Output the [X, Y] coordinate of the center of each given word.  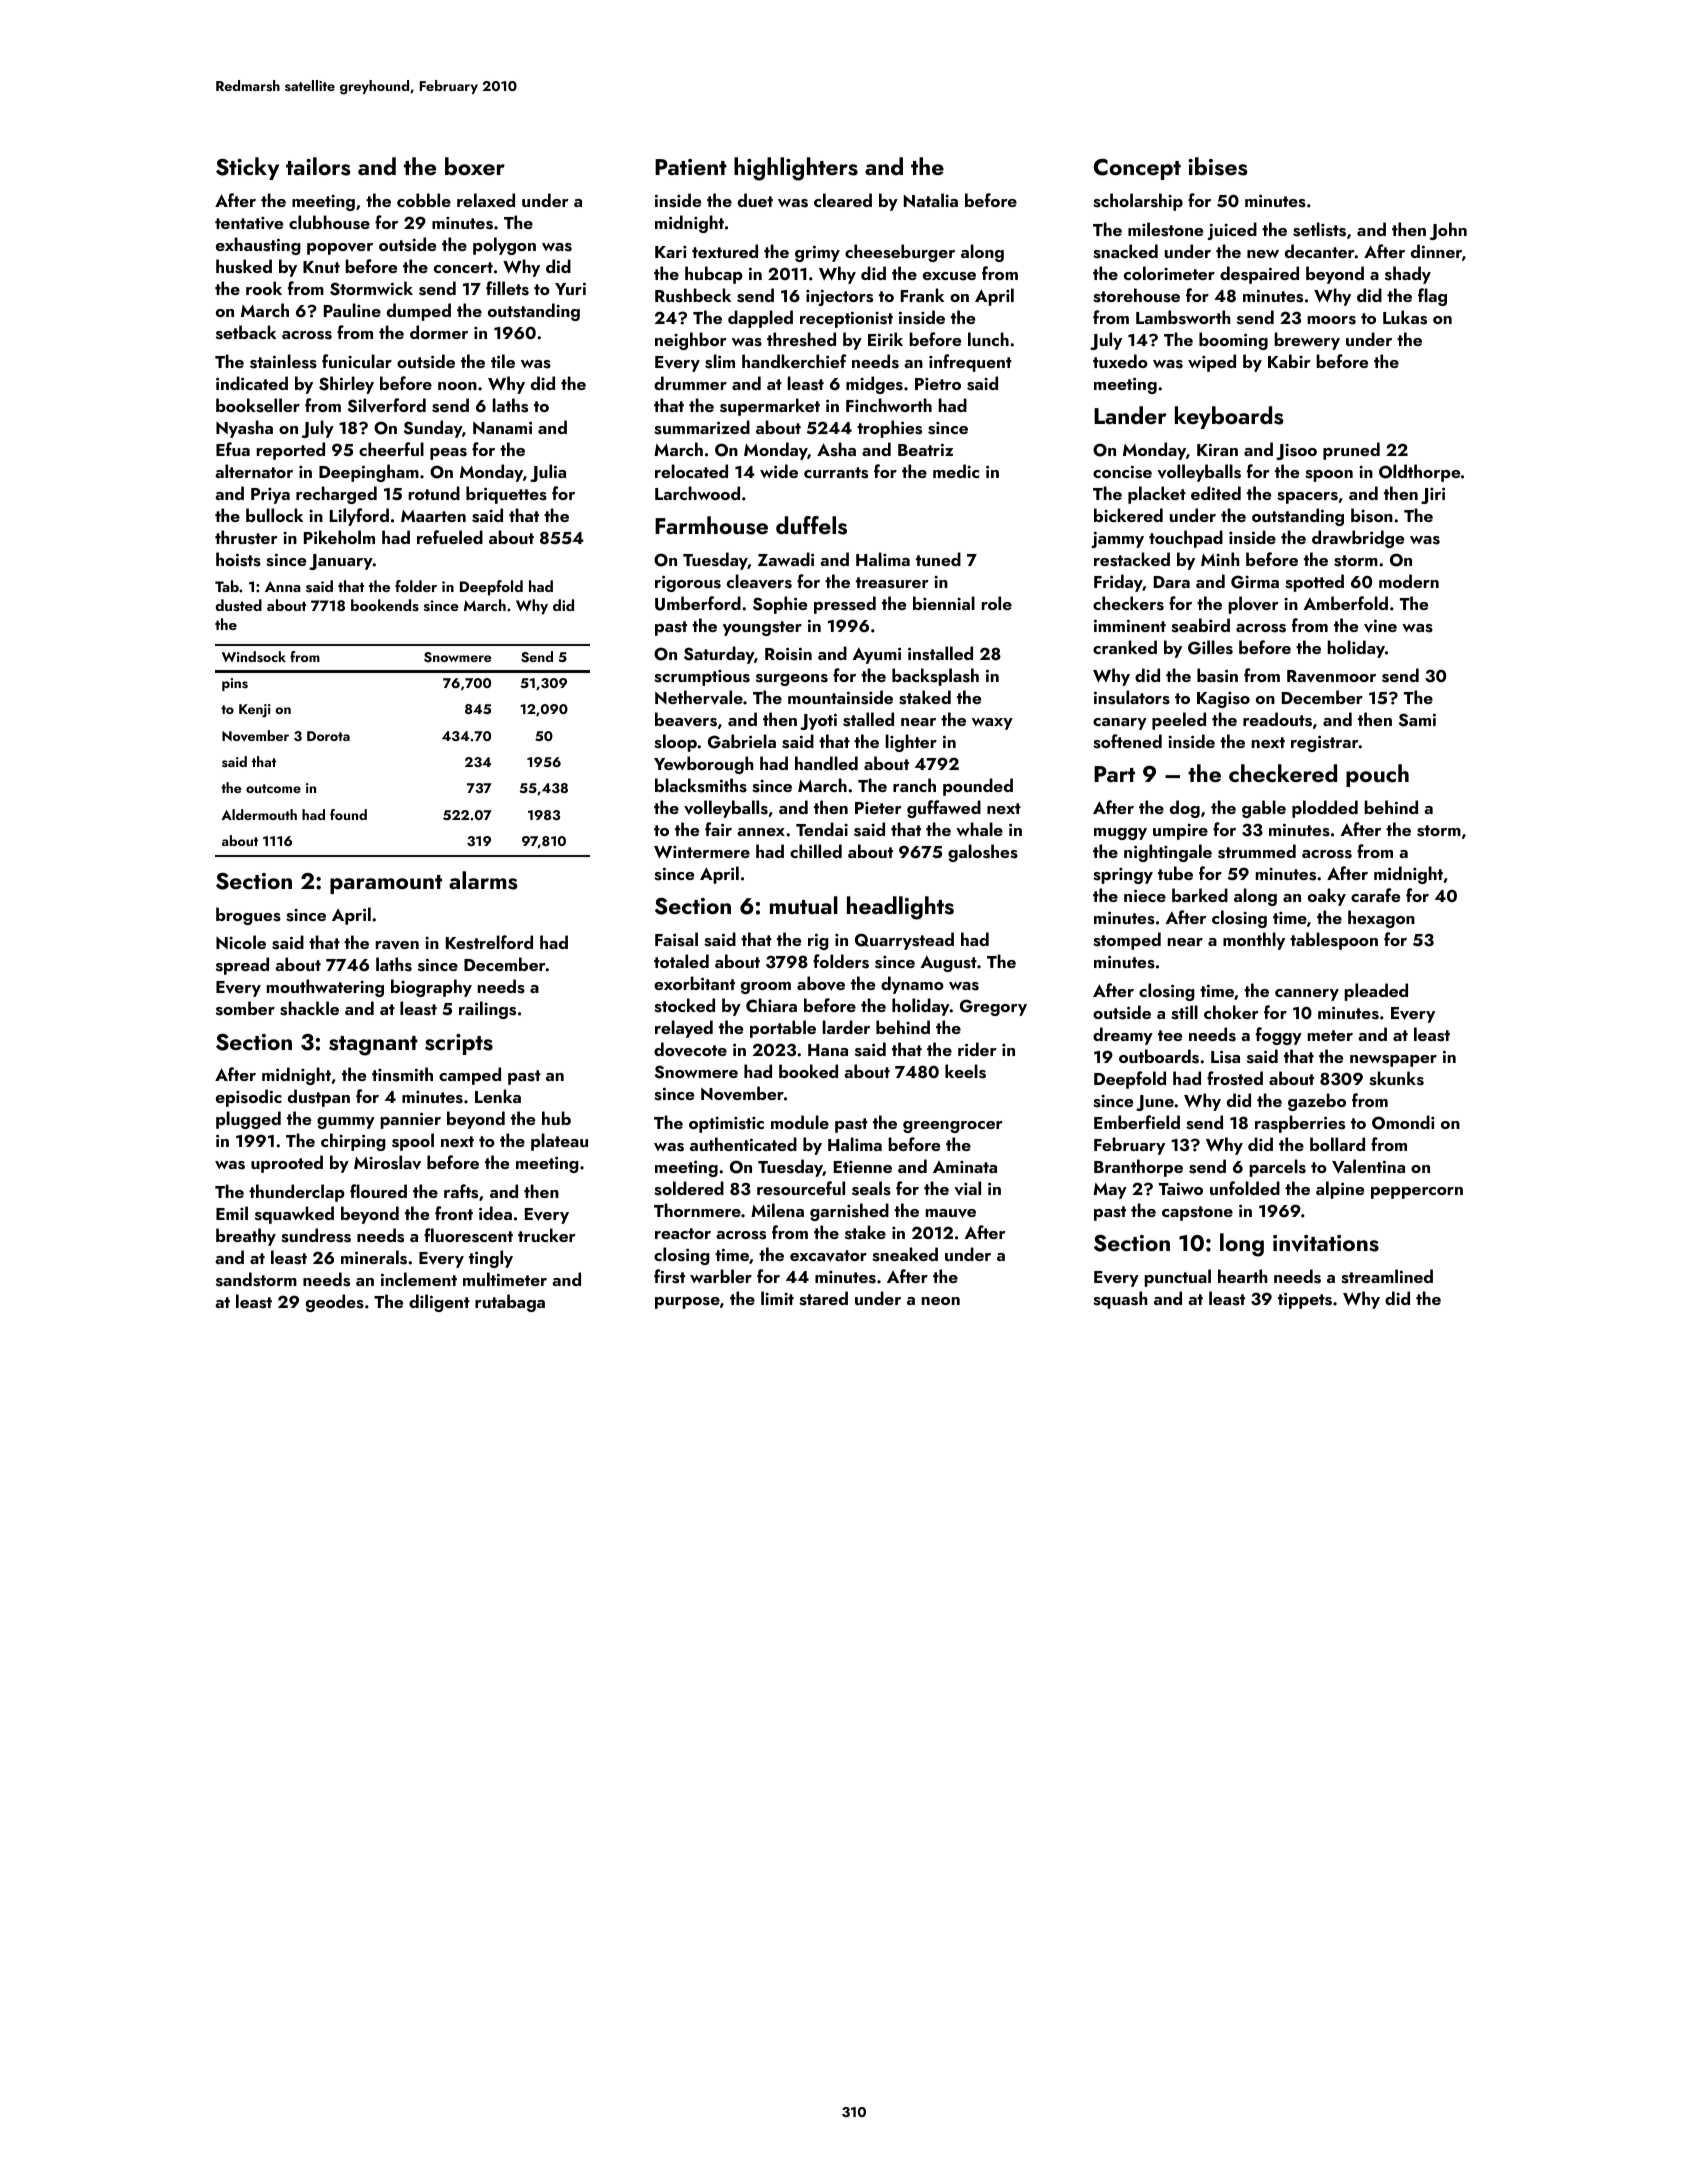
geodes [335, 1303]
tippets [1305, 1300]
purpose [687, 1303]
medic [956, 471]
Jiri [1433, 495]
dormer [439, 332]
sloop [675, 743]
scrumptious [702, 678]
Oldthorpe [1419, 473]
